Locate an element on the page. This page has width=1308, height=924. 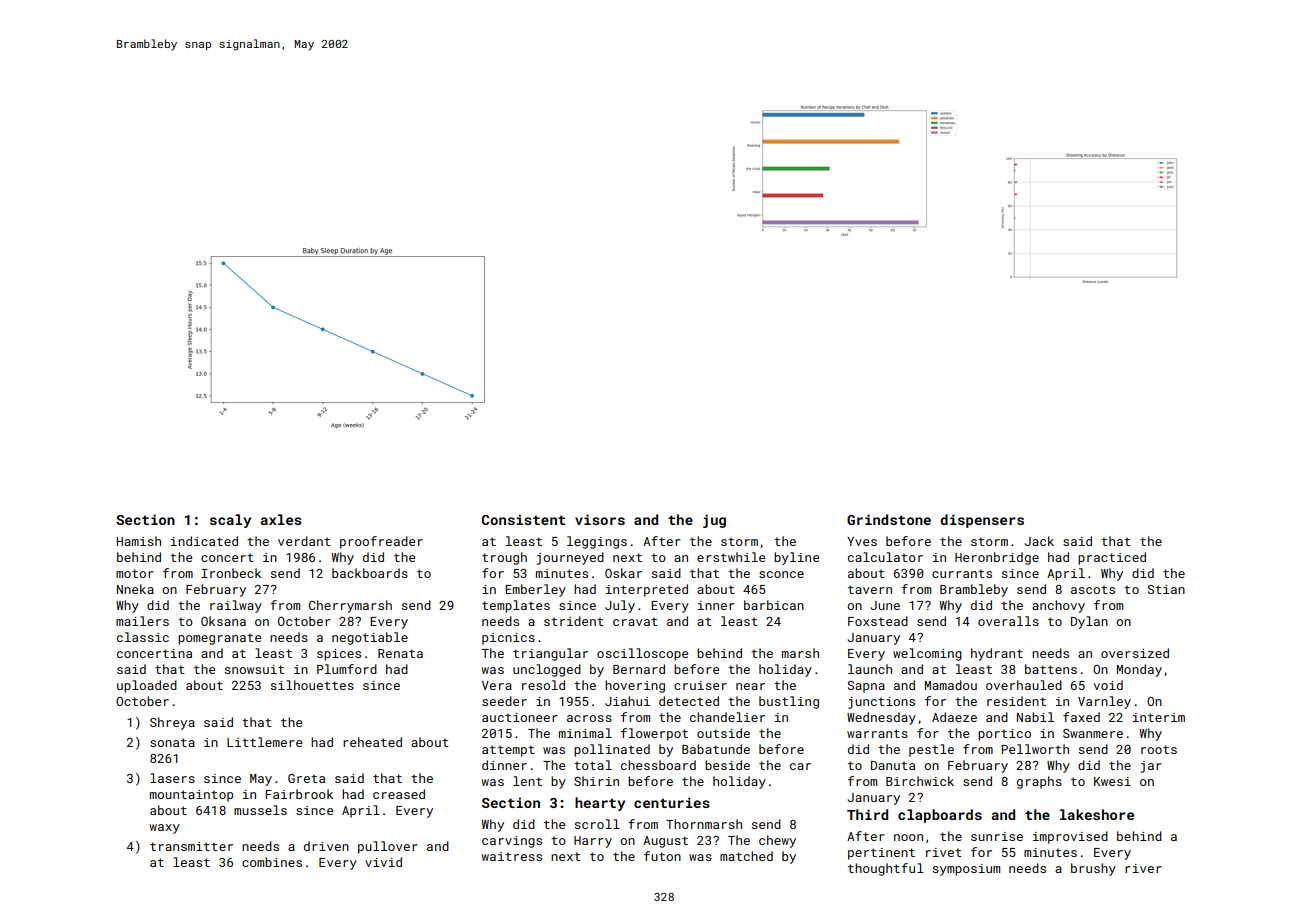
thoughtful is located at coordinates (886, 869).
